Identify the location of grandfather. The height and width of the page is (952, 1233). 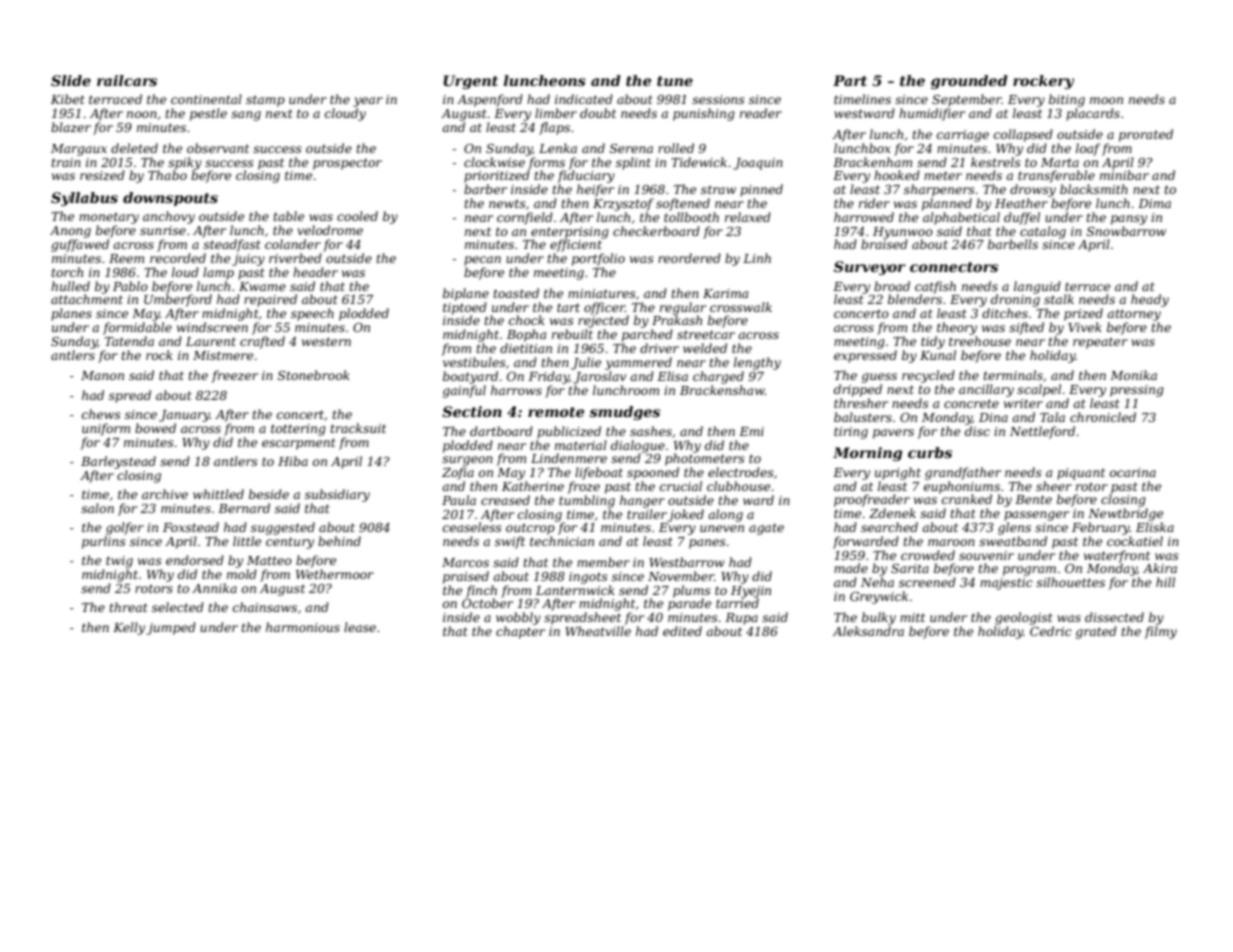
(963, 473).
